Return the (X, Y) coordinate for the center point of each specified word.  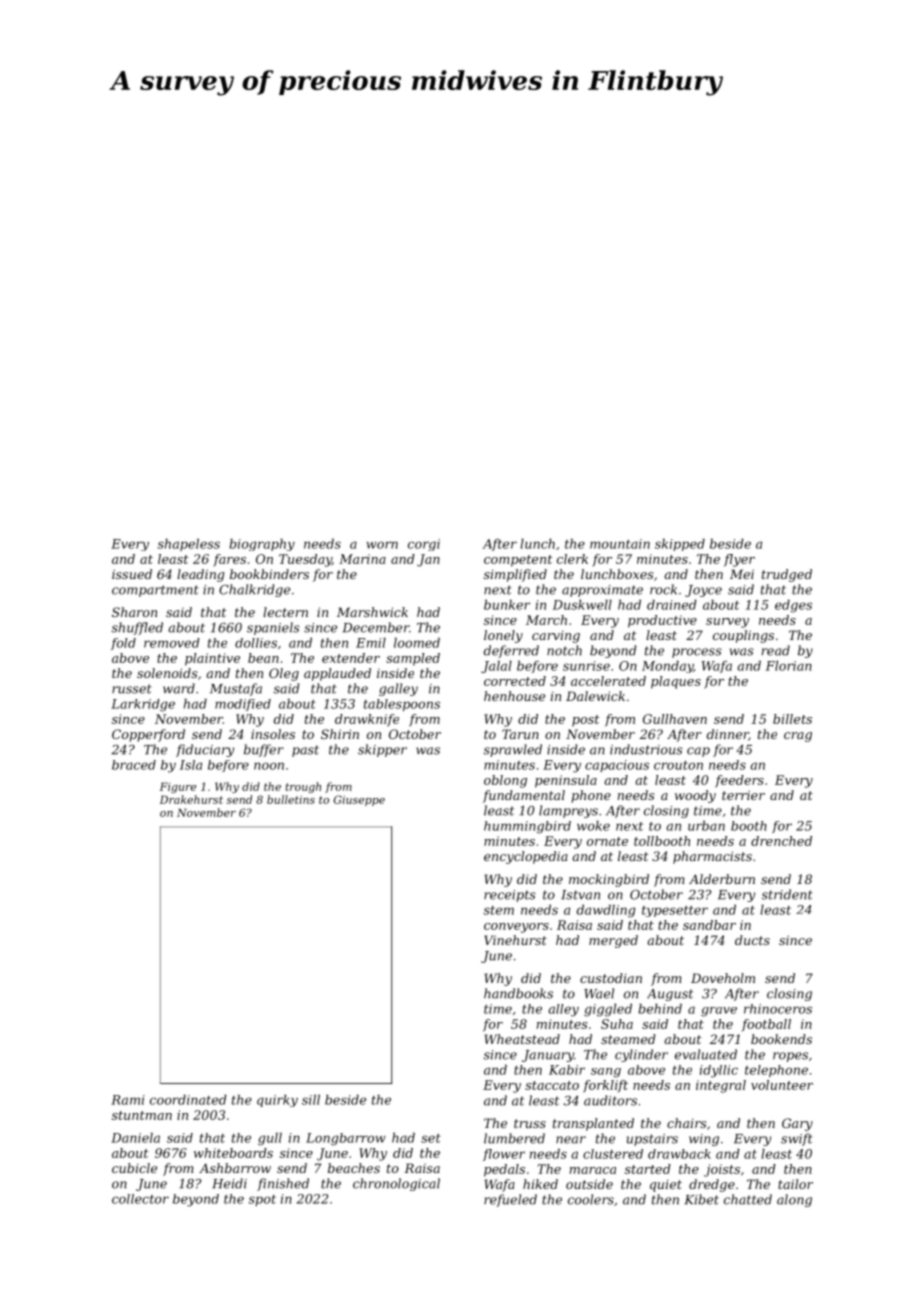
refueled (510, 1200)
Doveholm (723, 978)
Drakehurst (191, 799)
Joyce (703, 591)
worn (382, 545)
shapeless (189, 545)
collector (140, 1199)
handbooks (518, 993)
